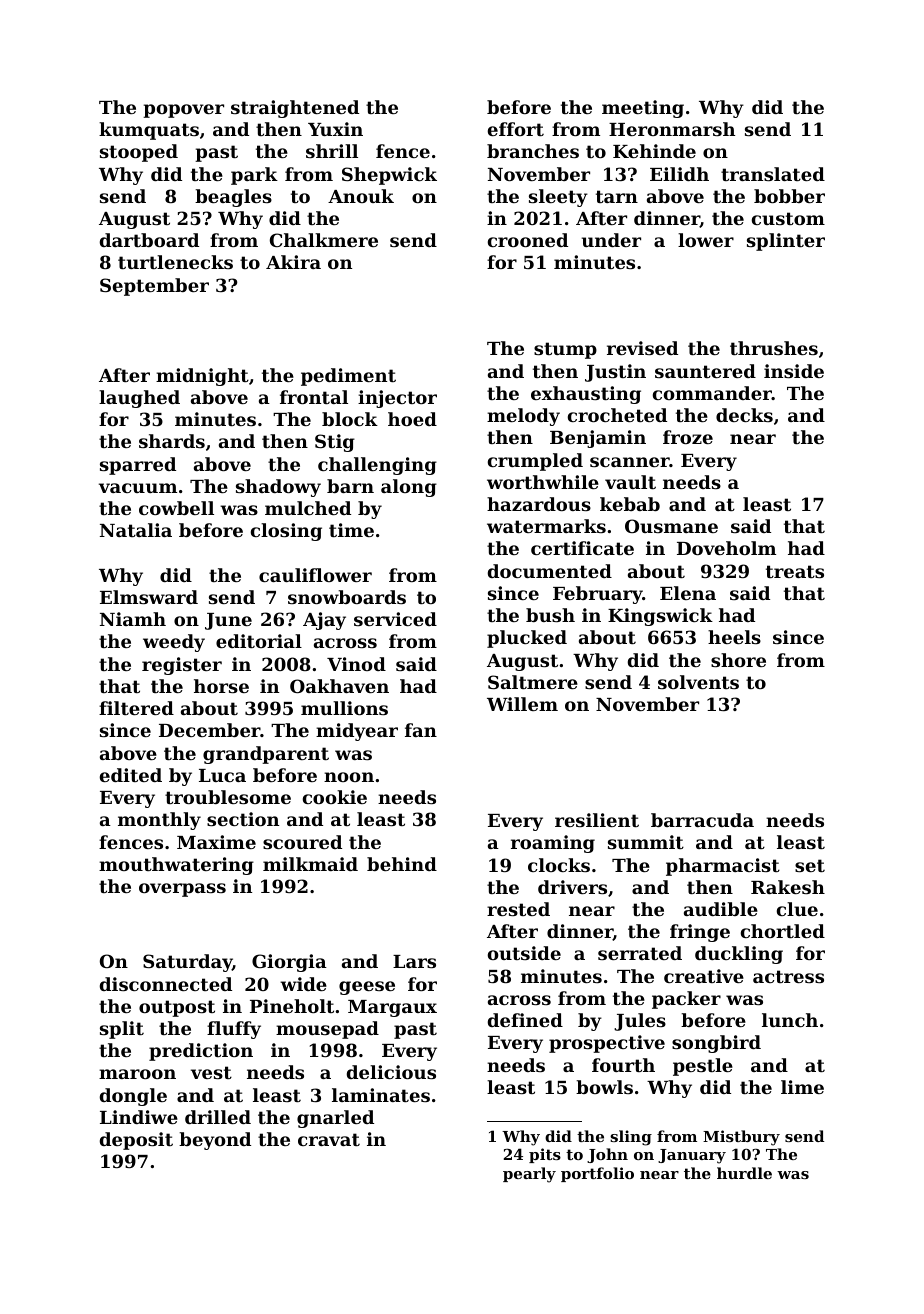 This screenshot has height=1314, width=924. Describe the element at coordinates (726, 548) in the screenshot. I see `Doveholm` at that location.
